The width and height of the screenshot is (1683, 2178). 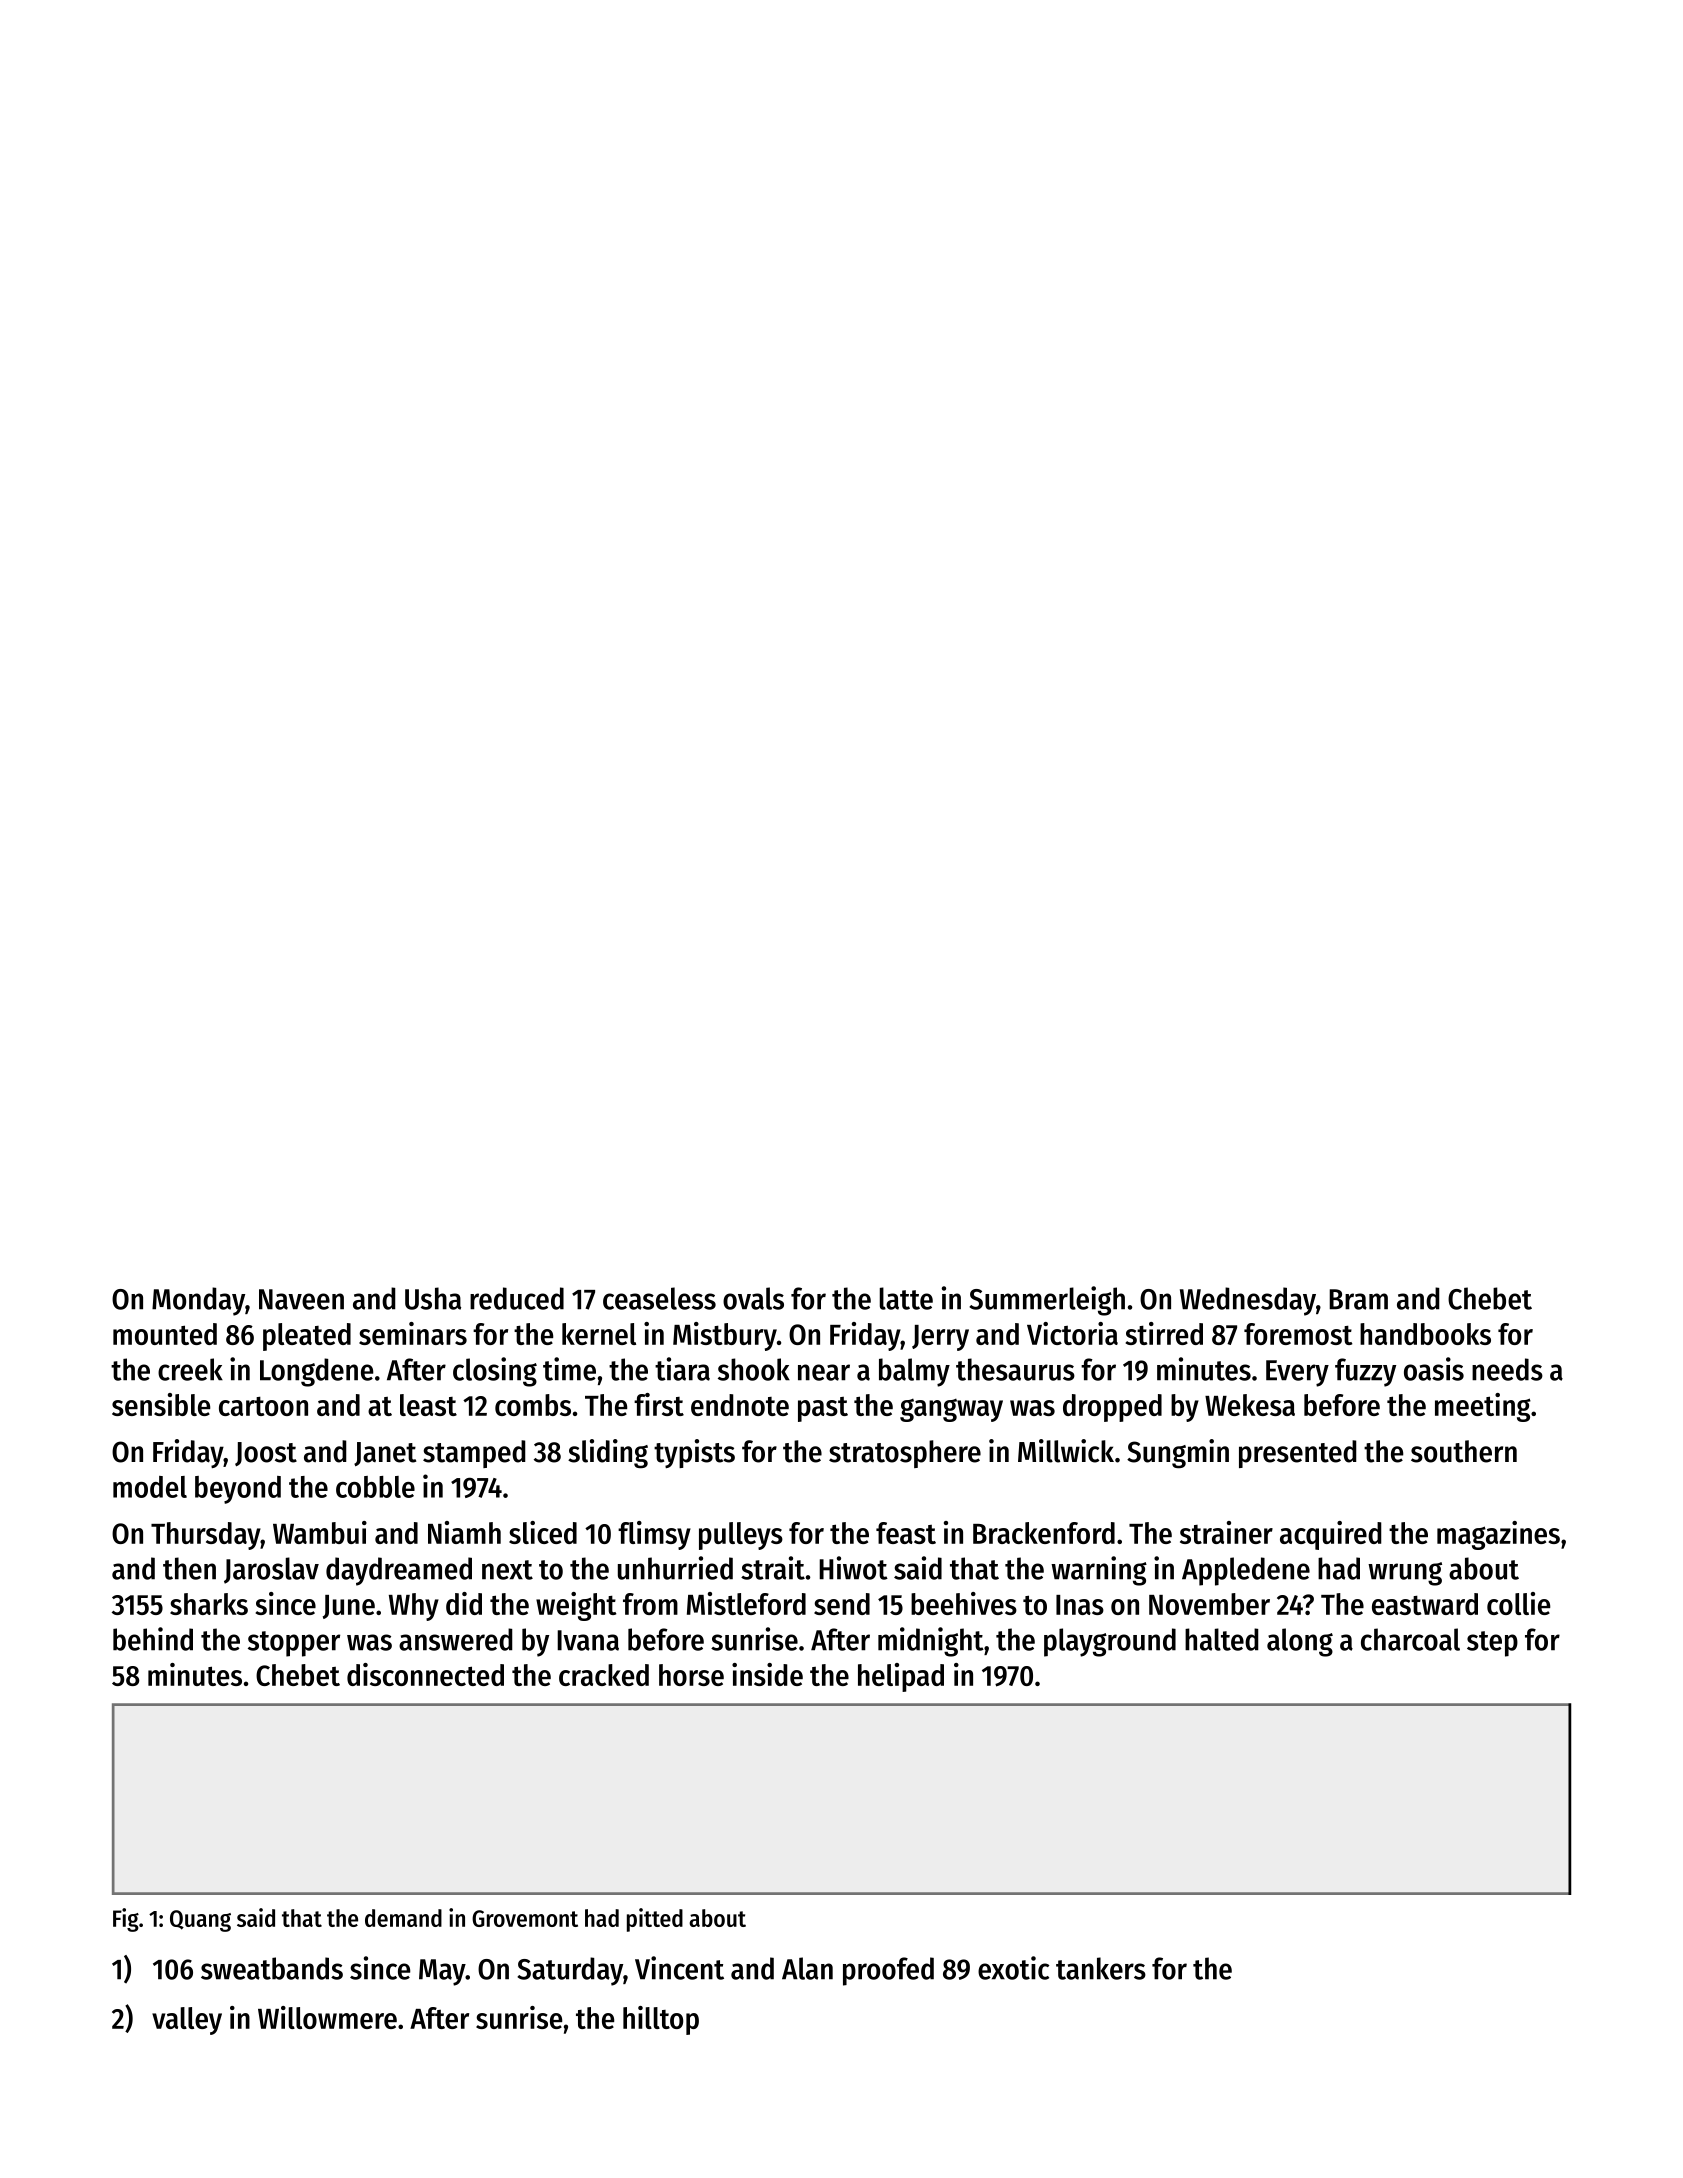 What do you see at coordinates (425, 1674) in the screenshot?
I see `disconnected` at bounding box center [425, 1674].
